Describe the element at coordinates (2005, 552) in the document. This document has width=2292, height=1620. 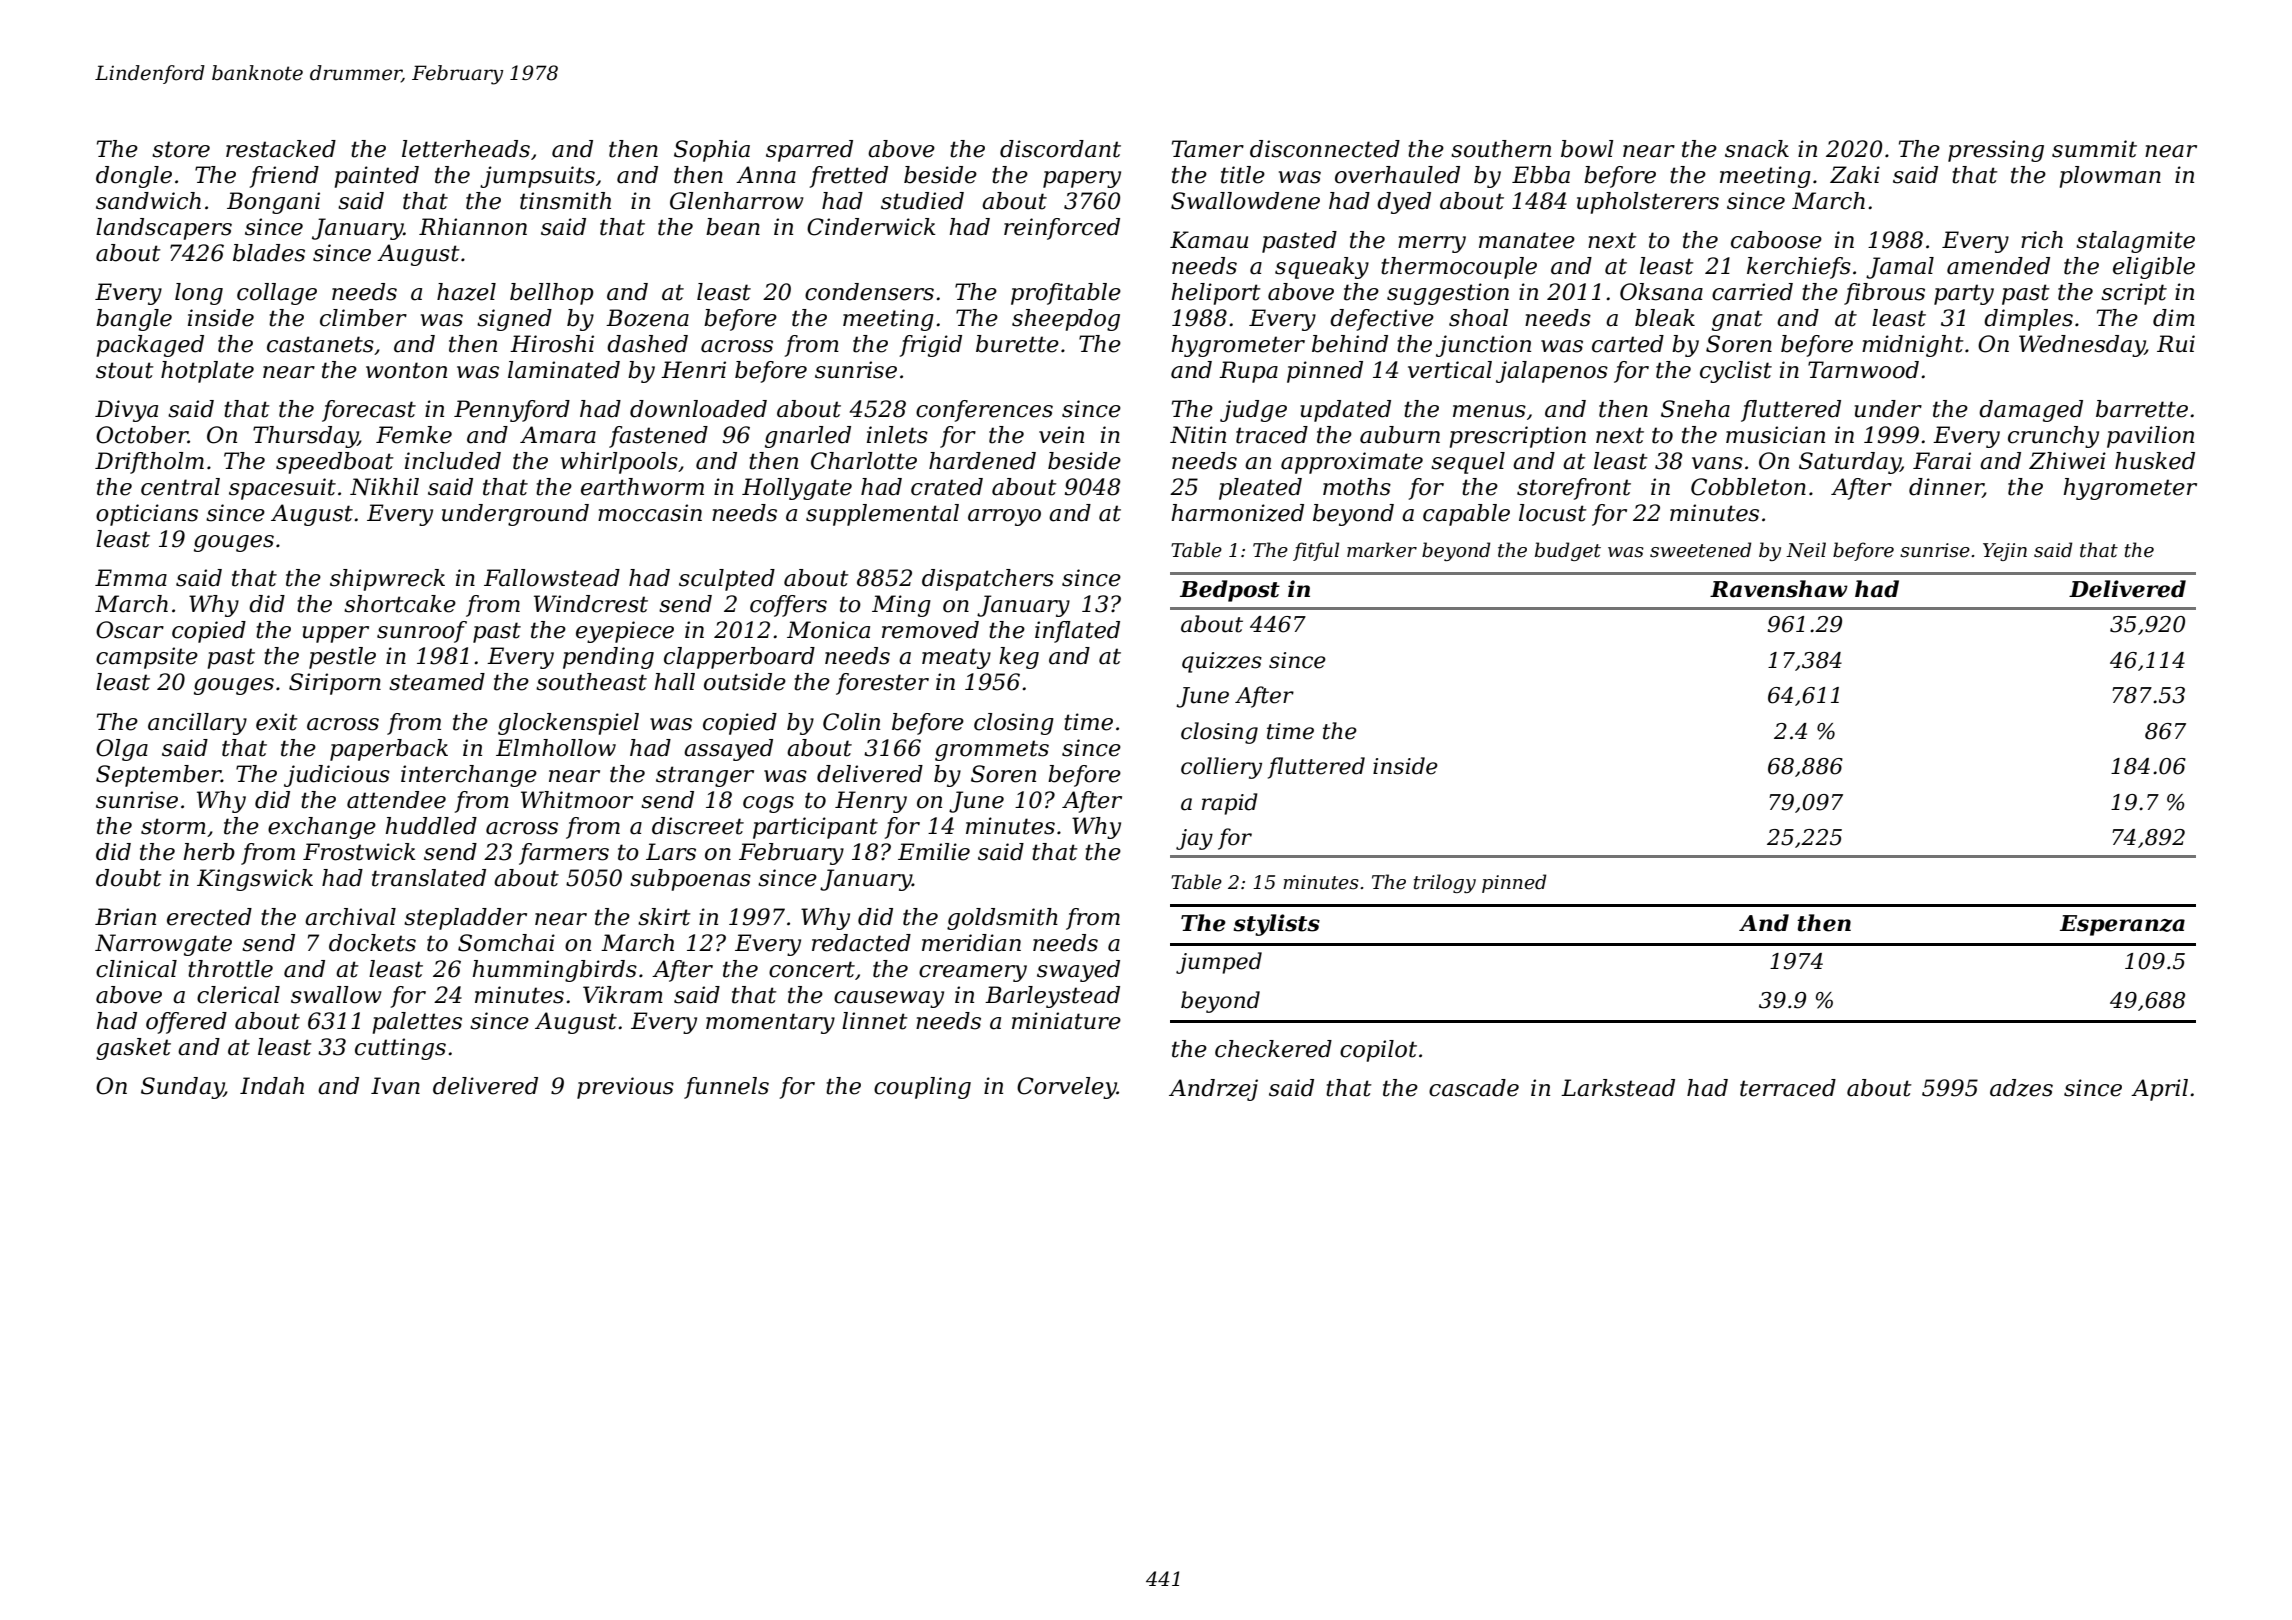
I see `Yejin` at that location.
